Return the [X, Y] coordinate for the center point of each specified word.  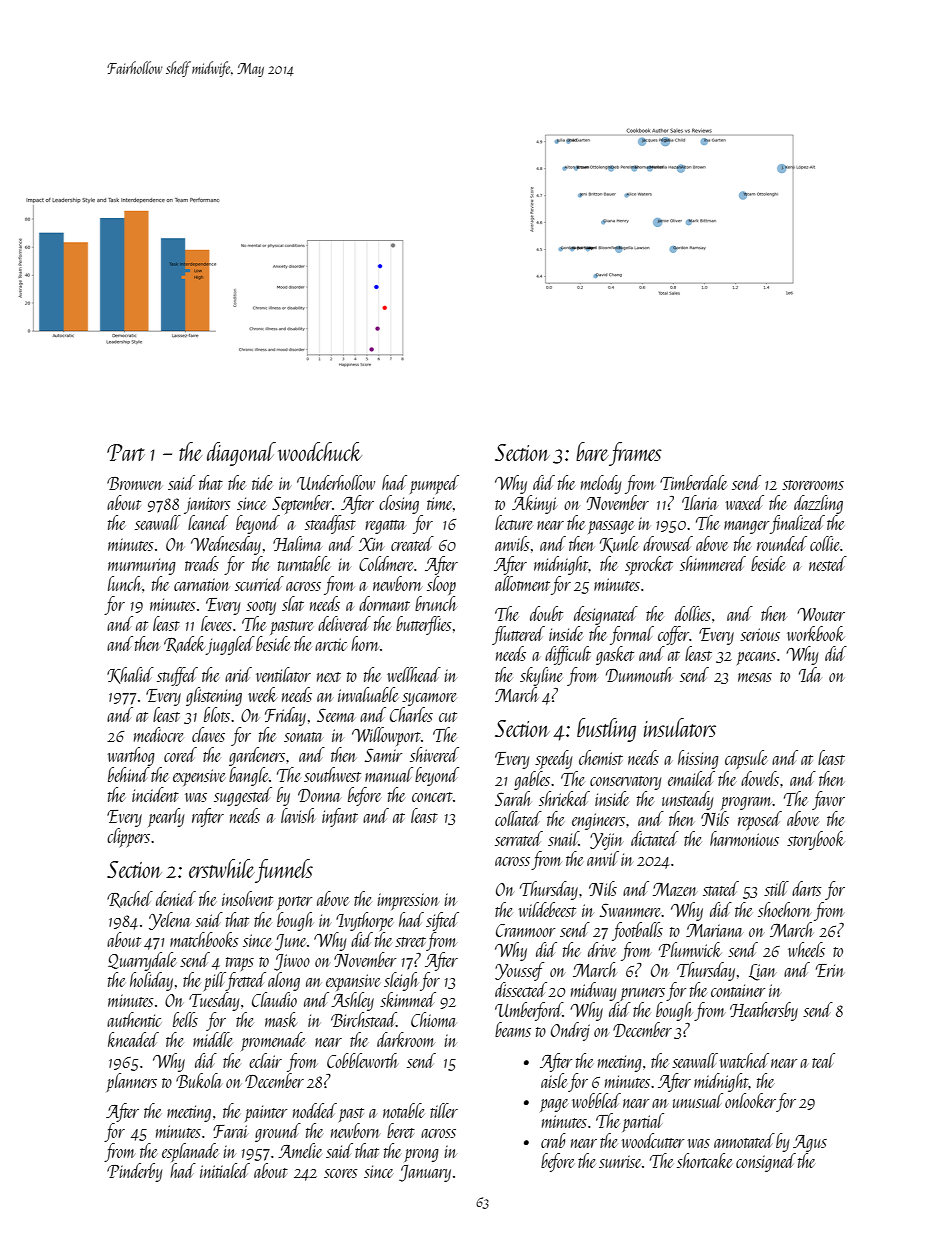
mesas [755, 677]
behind [129, 774]
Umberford [529, 1011]
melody [601, 484]
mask [281, 1019]
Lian [762, 972]
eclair [265, 1060]
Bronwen [134, 483]
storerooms [813, 485]
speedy [553, 759]
